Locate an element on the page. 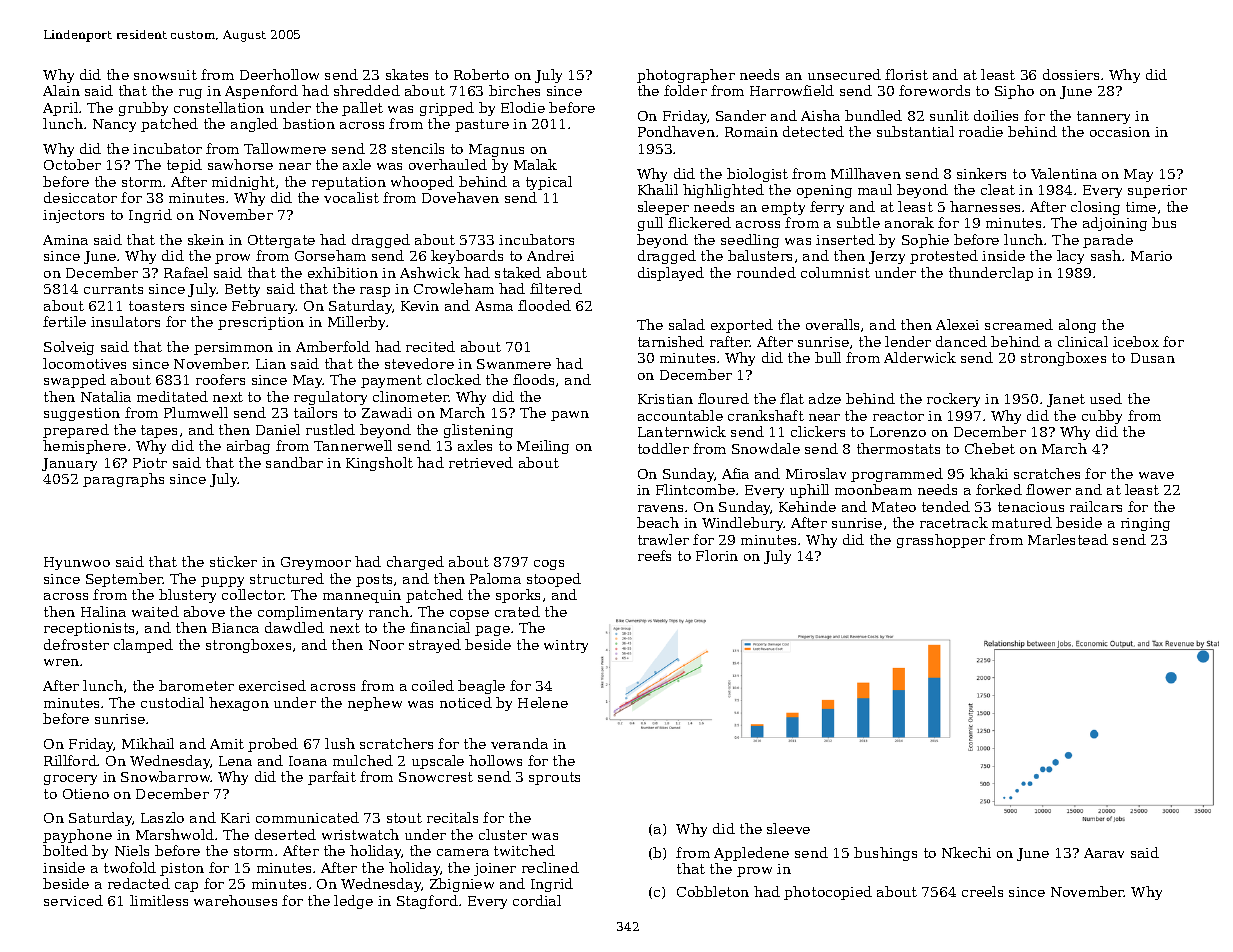  Solveig is located at coordinates (69, 348).
